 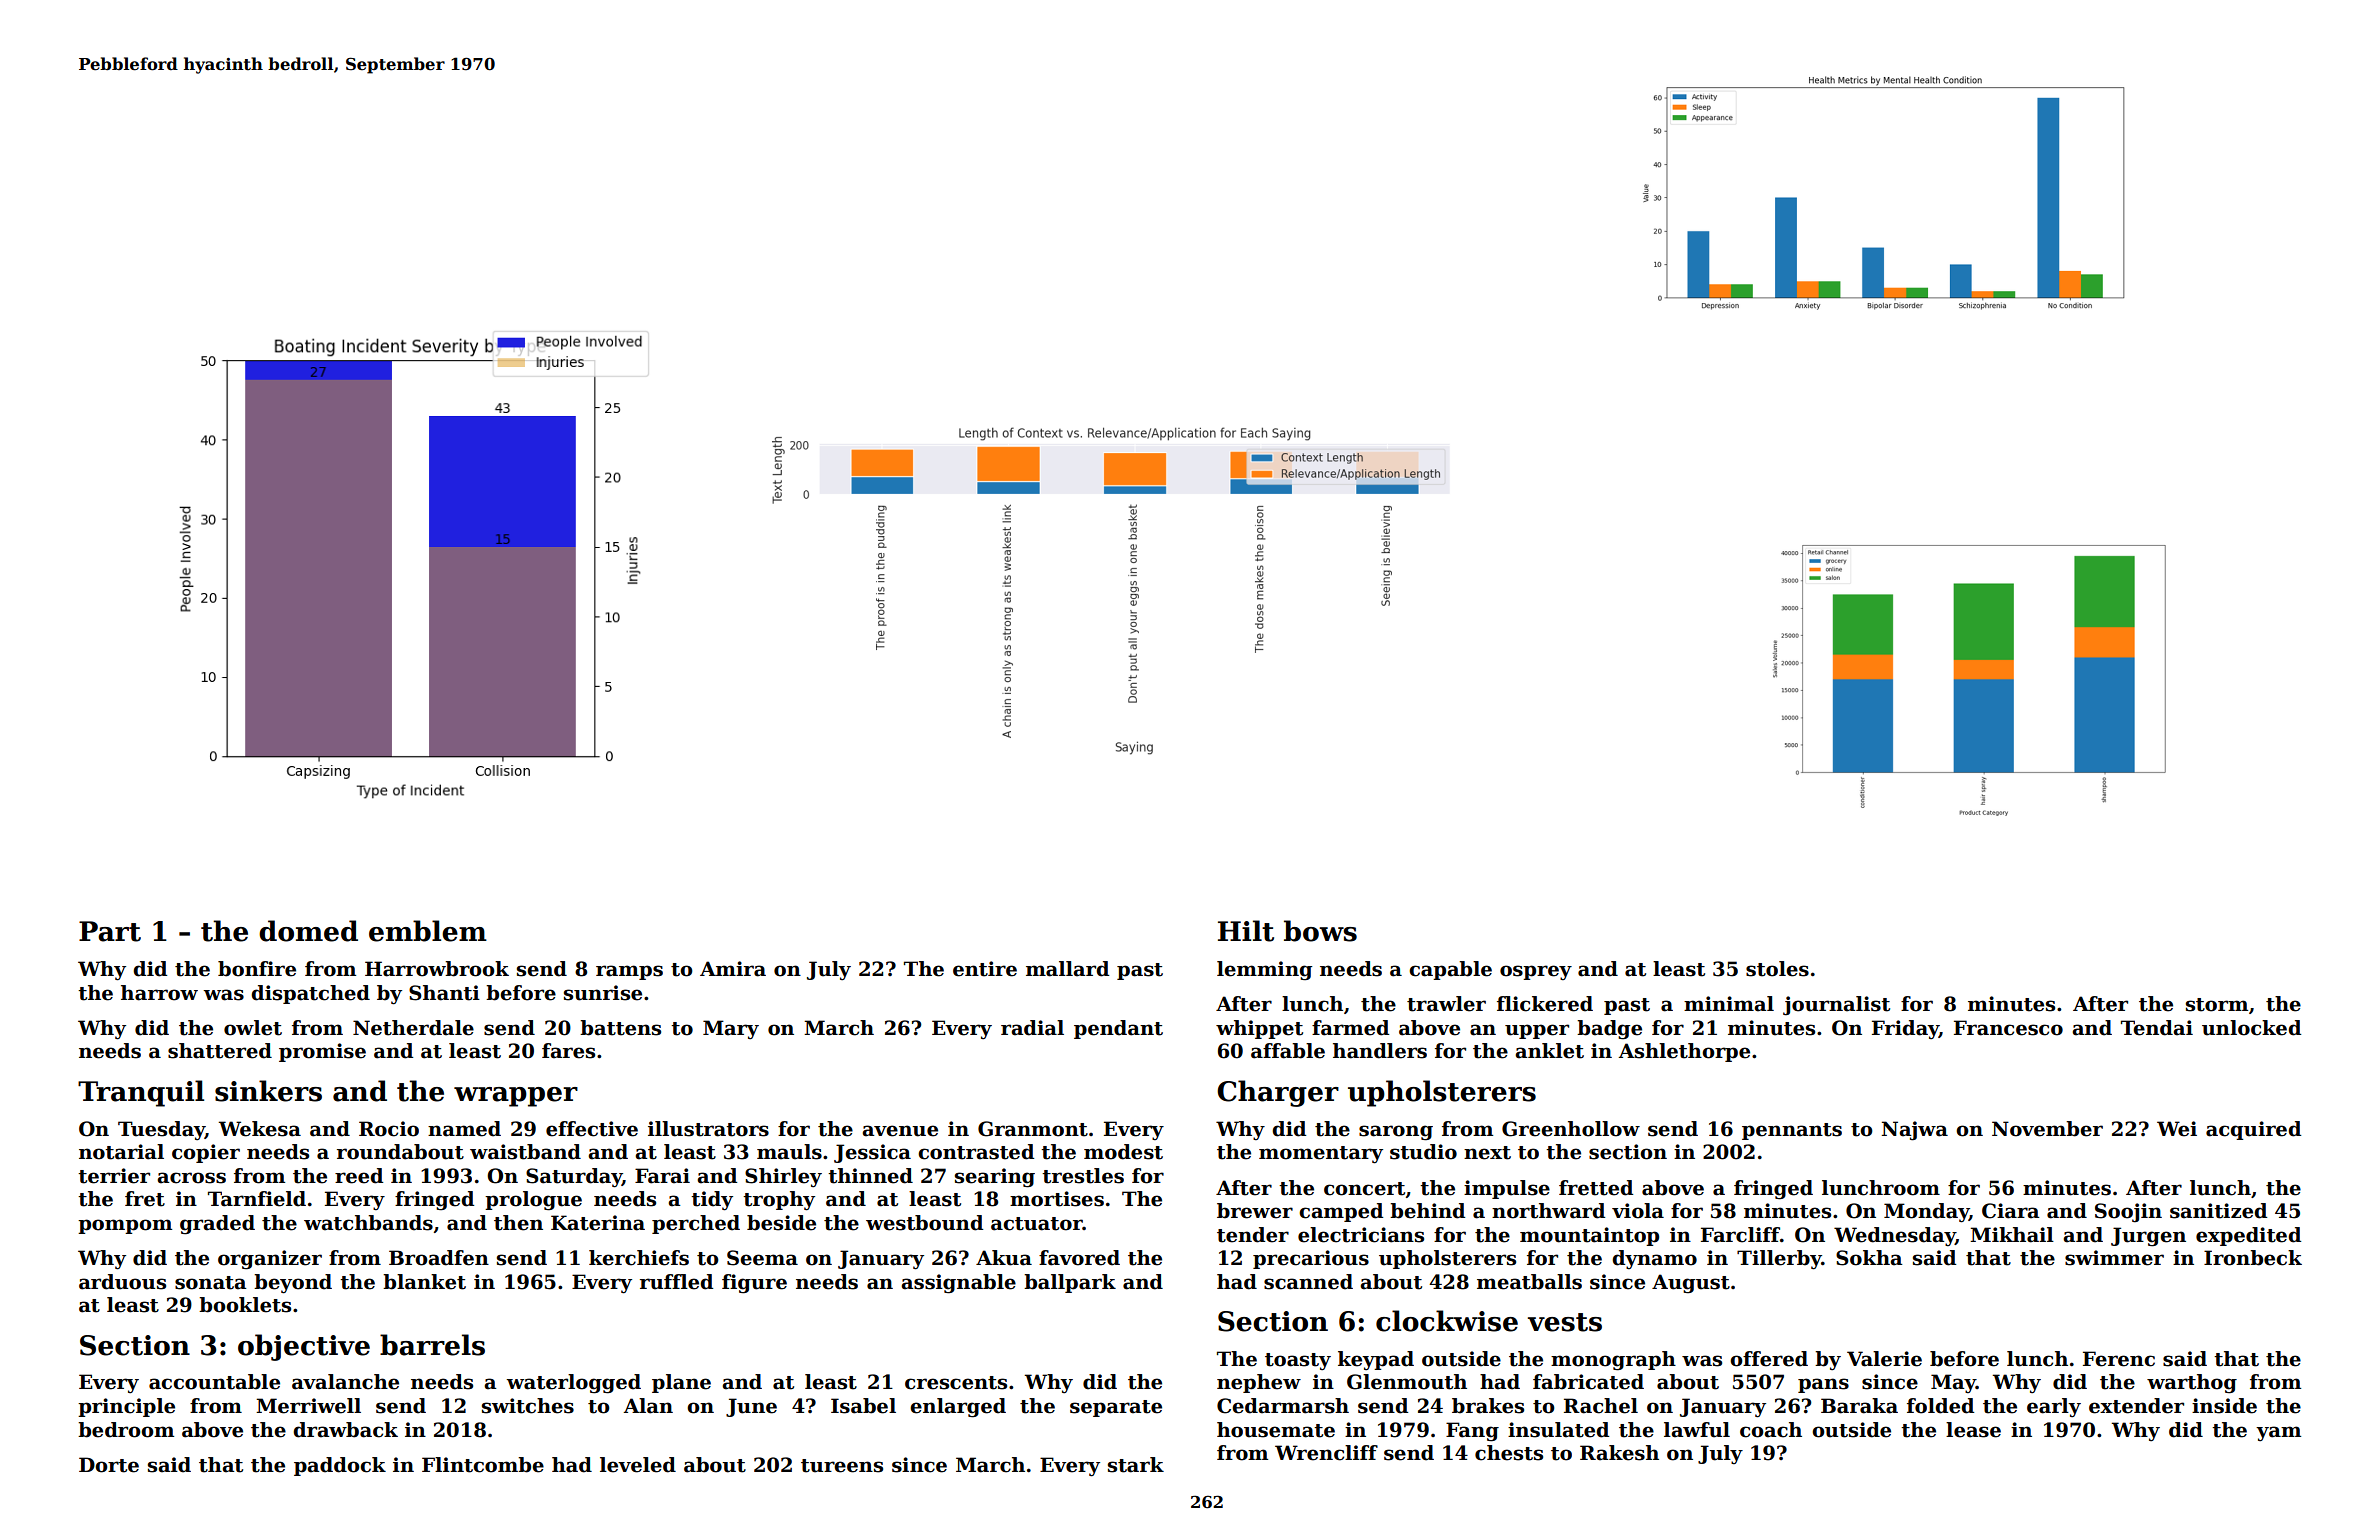 What do you see at coordinates (2224, 1406) in the image?
I see `inside` at bounding box center [2224, 1406].
